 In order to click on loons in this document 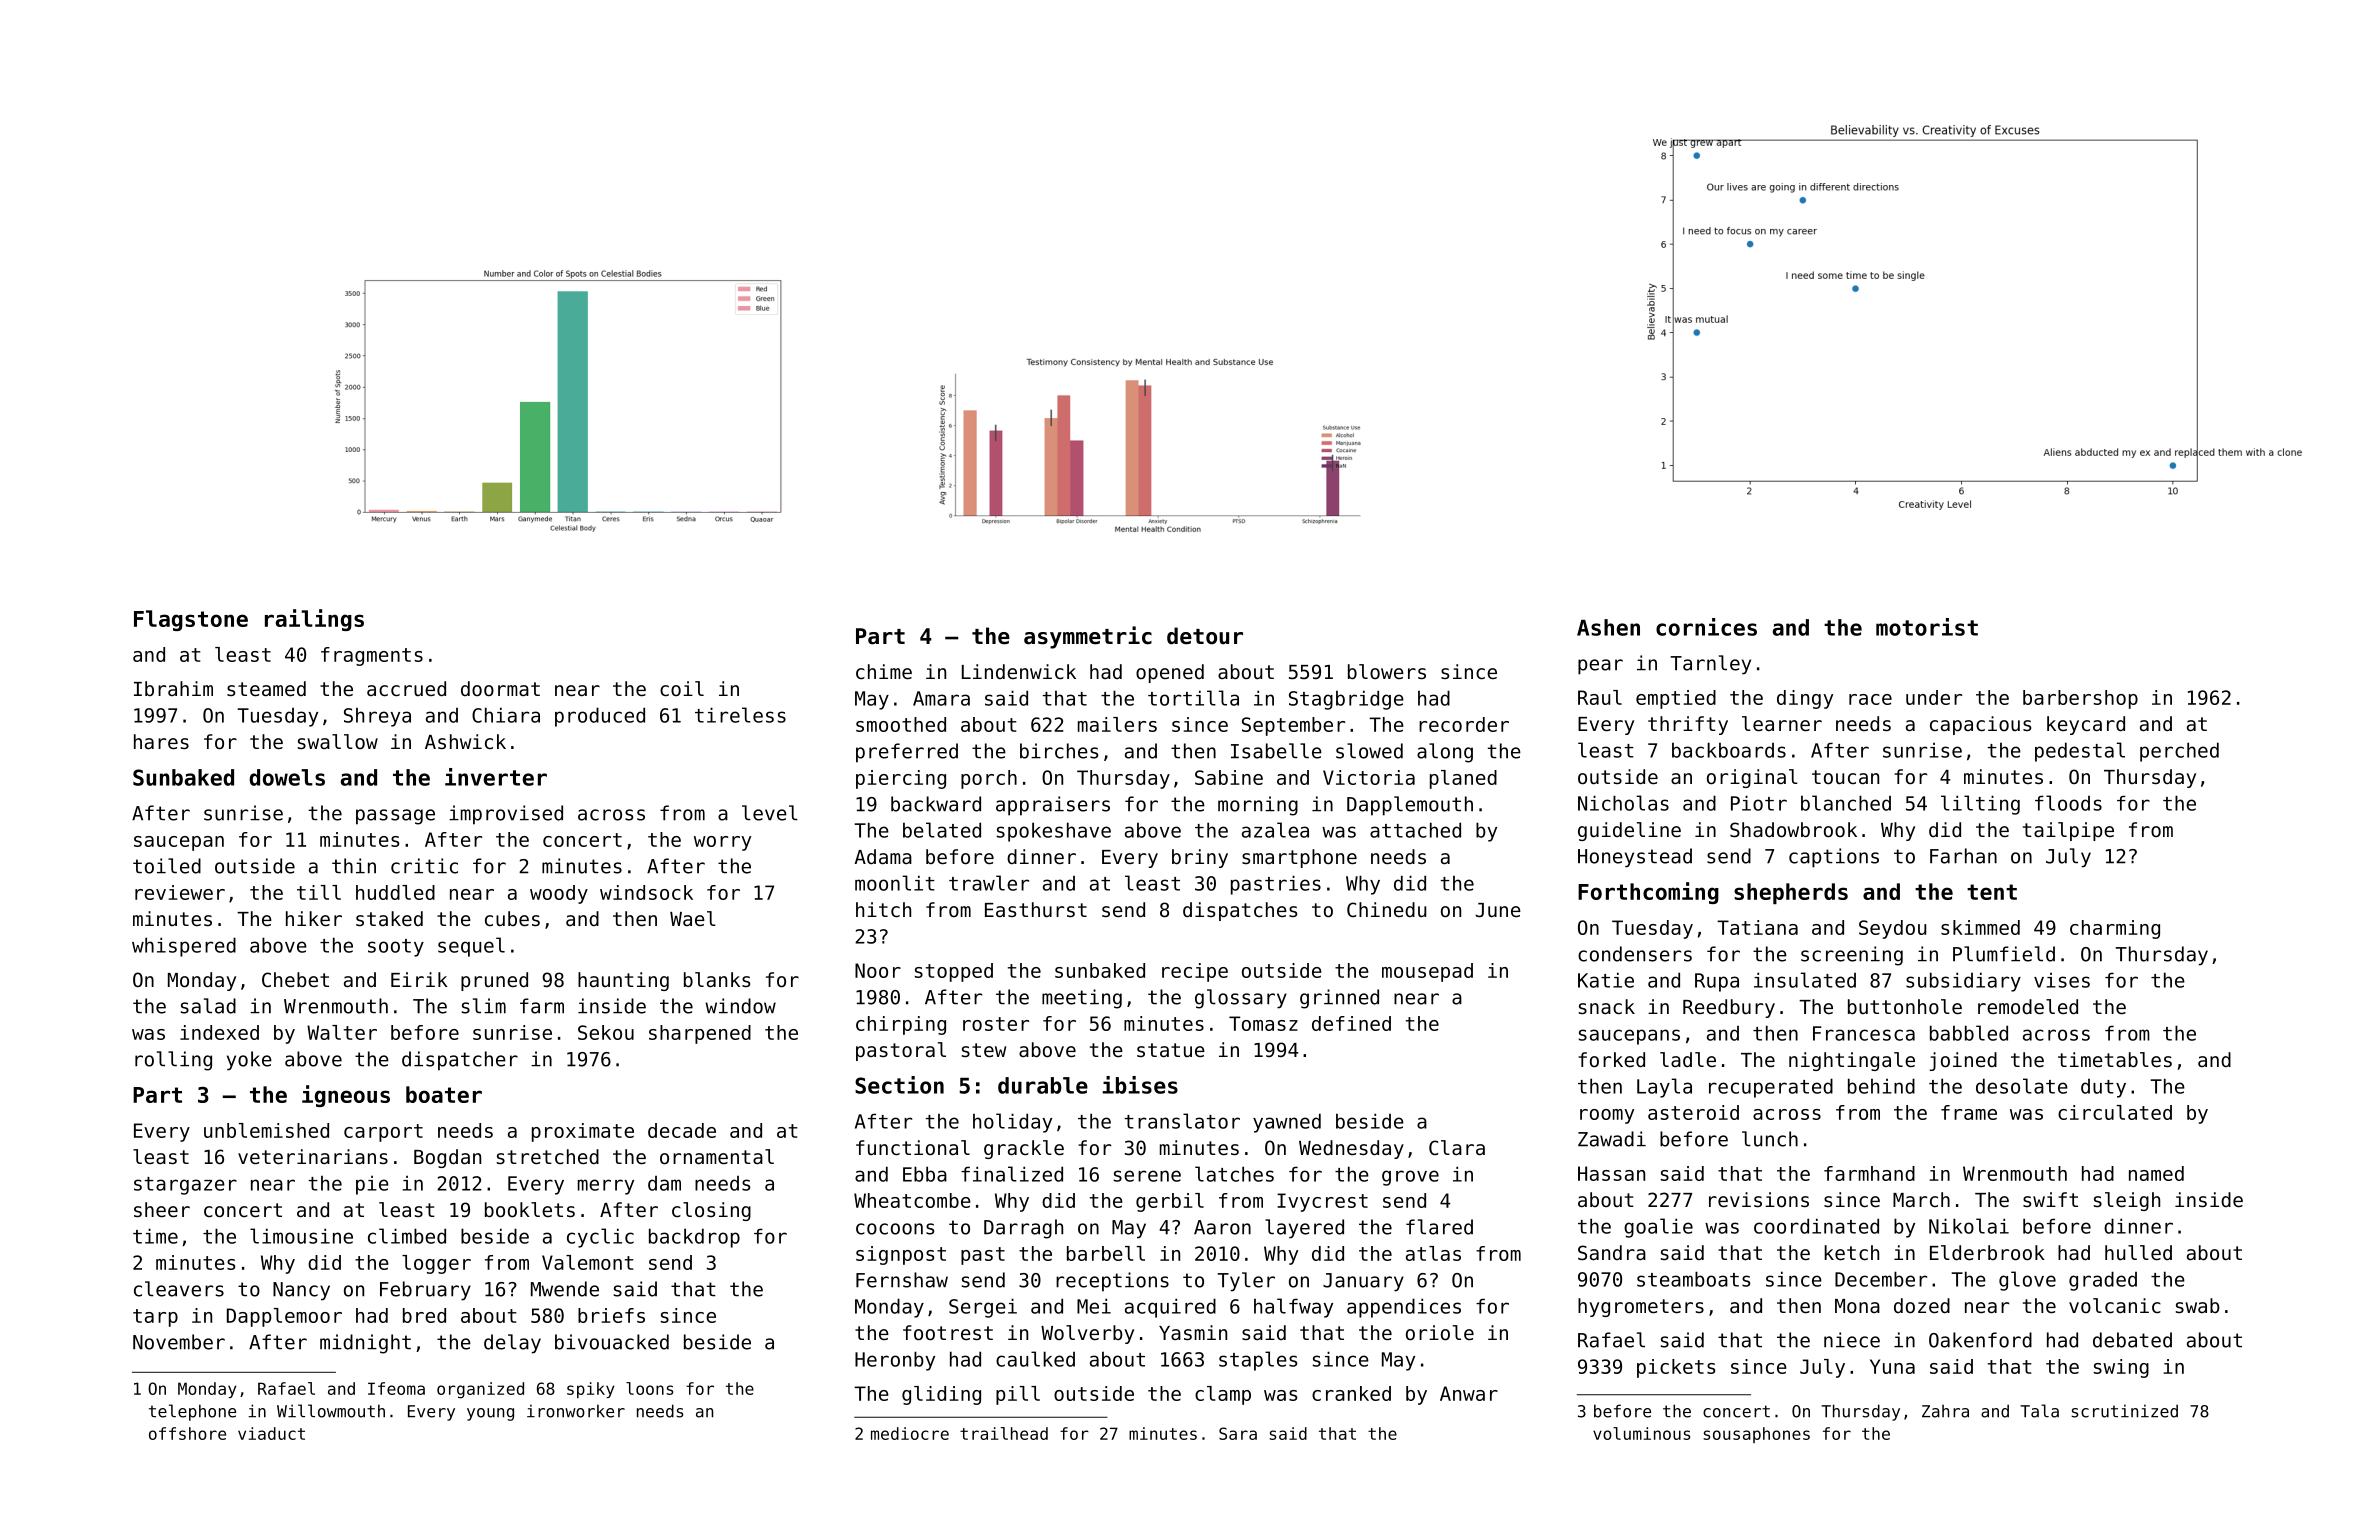, I will do `click(649, 1388)`.
